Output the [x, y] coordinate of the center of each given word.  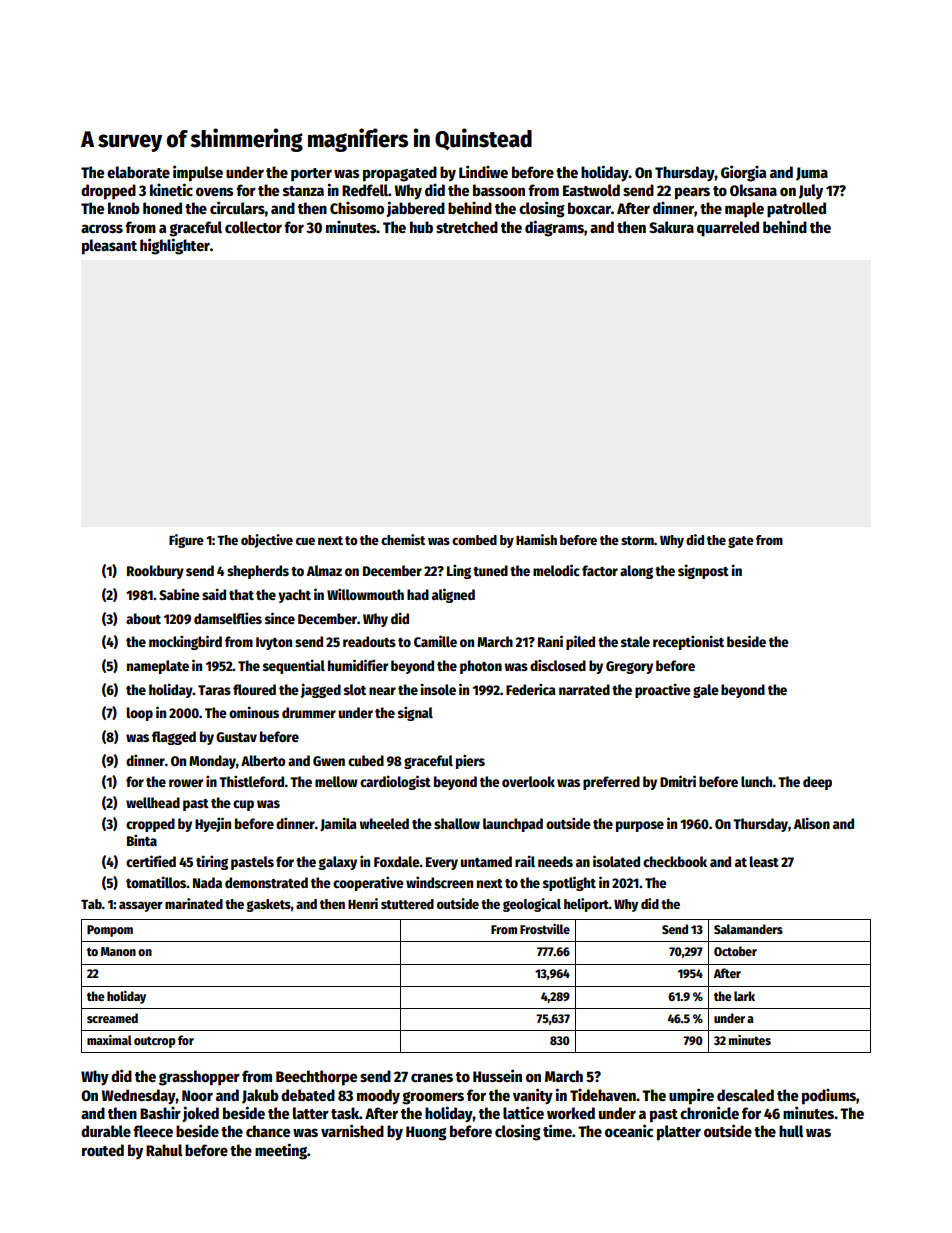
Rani [550, 641]
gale [706, 691]
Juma [812, 174]
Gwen [329, 761]
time [557, 1130]
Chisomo [357, 208]
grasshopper [199, 1078]
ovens [215, 191]
